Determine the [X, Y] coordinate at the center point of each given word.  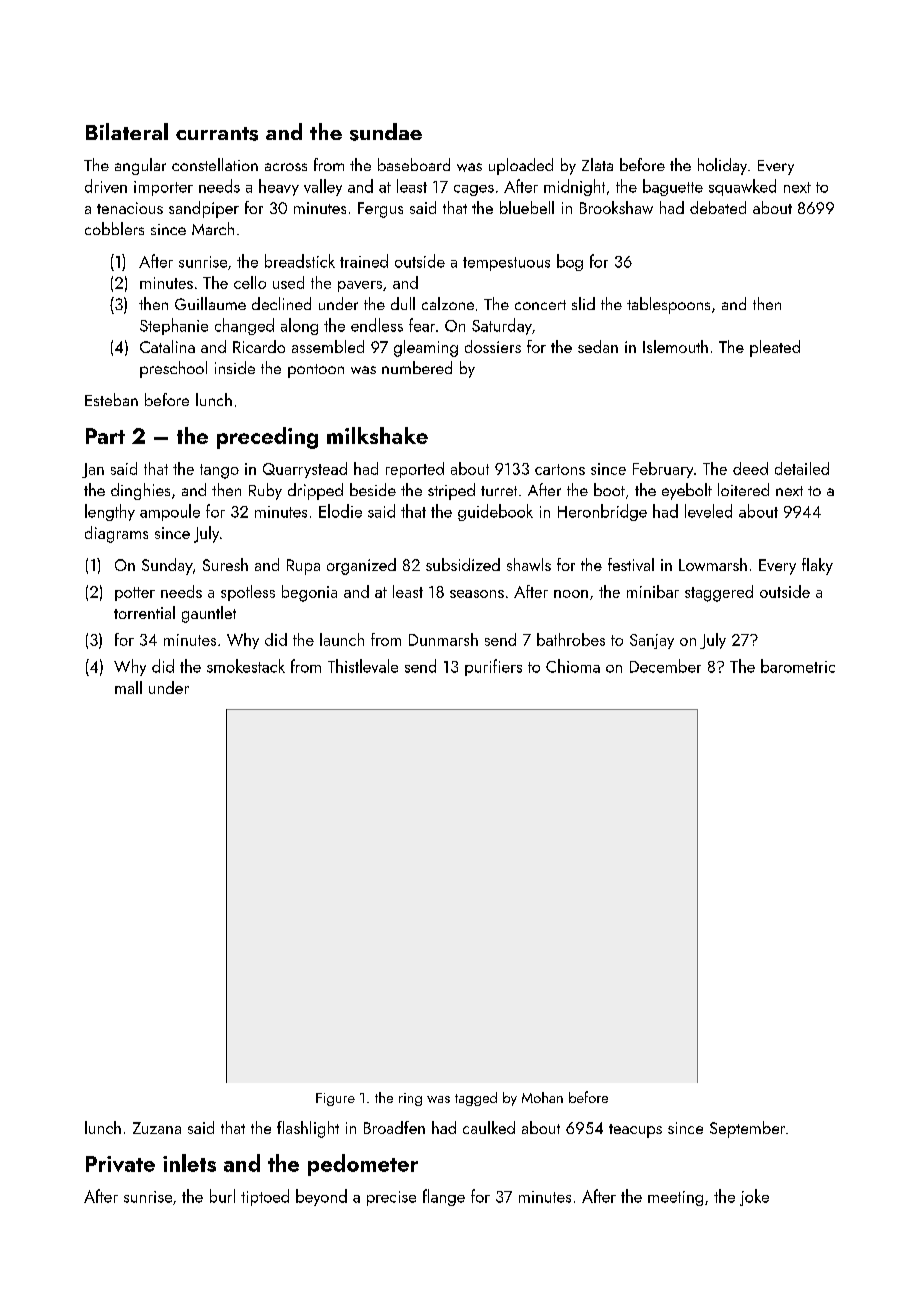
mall [128, 687]
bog [570, 262]
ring [410, 1099]
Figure [335, 1099]
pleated [775, 348]
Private [120, 1164]
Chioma [573, 666]
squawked [742, 187]
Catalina [167, 346]
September [747, 1129]
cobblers [114, 228]
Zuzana [157, 1128]
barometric [798, 666]
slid [583, 303]
